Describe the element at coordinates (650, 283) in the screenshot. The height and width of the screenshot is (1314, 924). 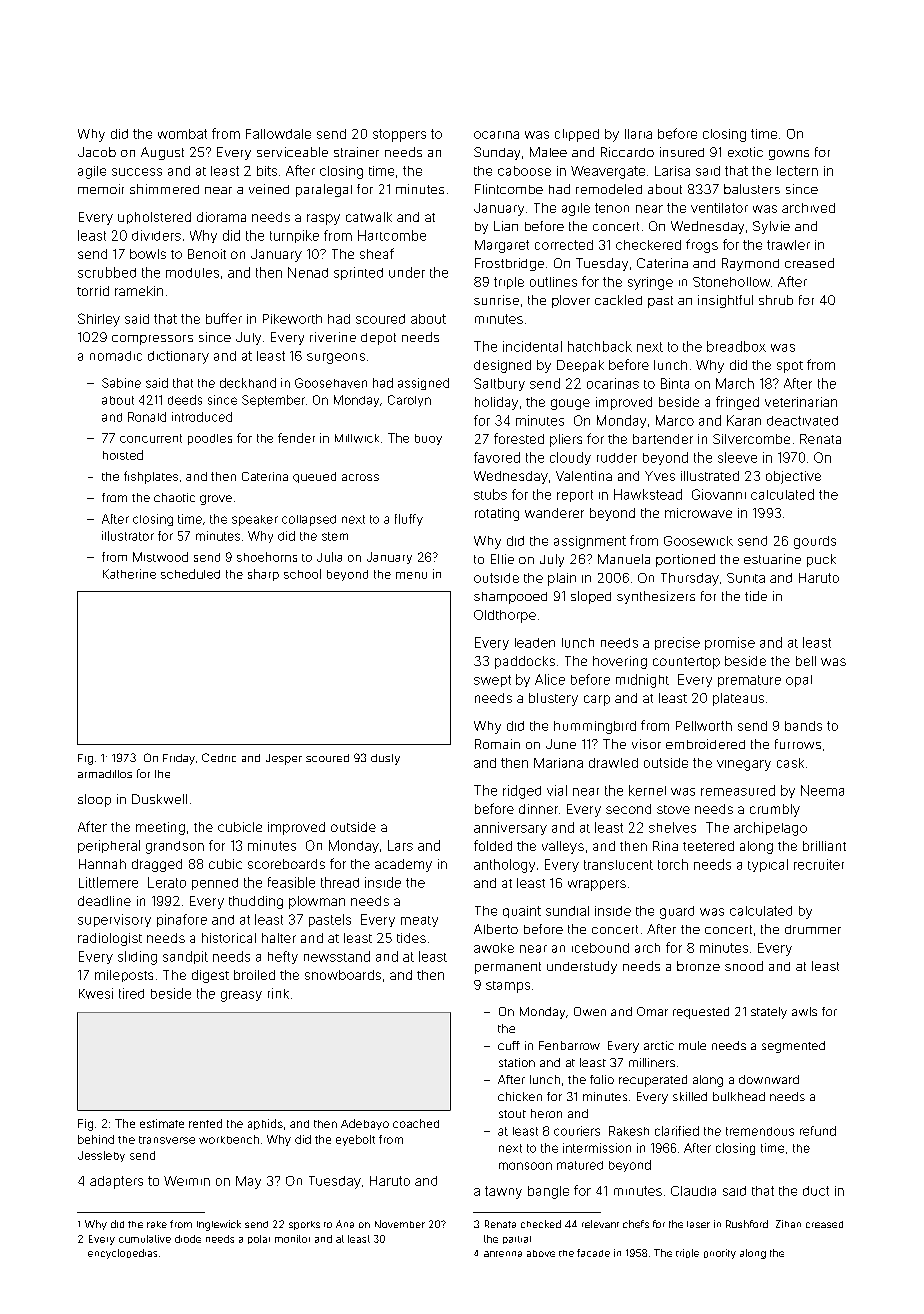
I see `syringe` at that location.
